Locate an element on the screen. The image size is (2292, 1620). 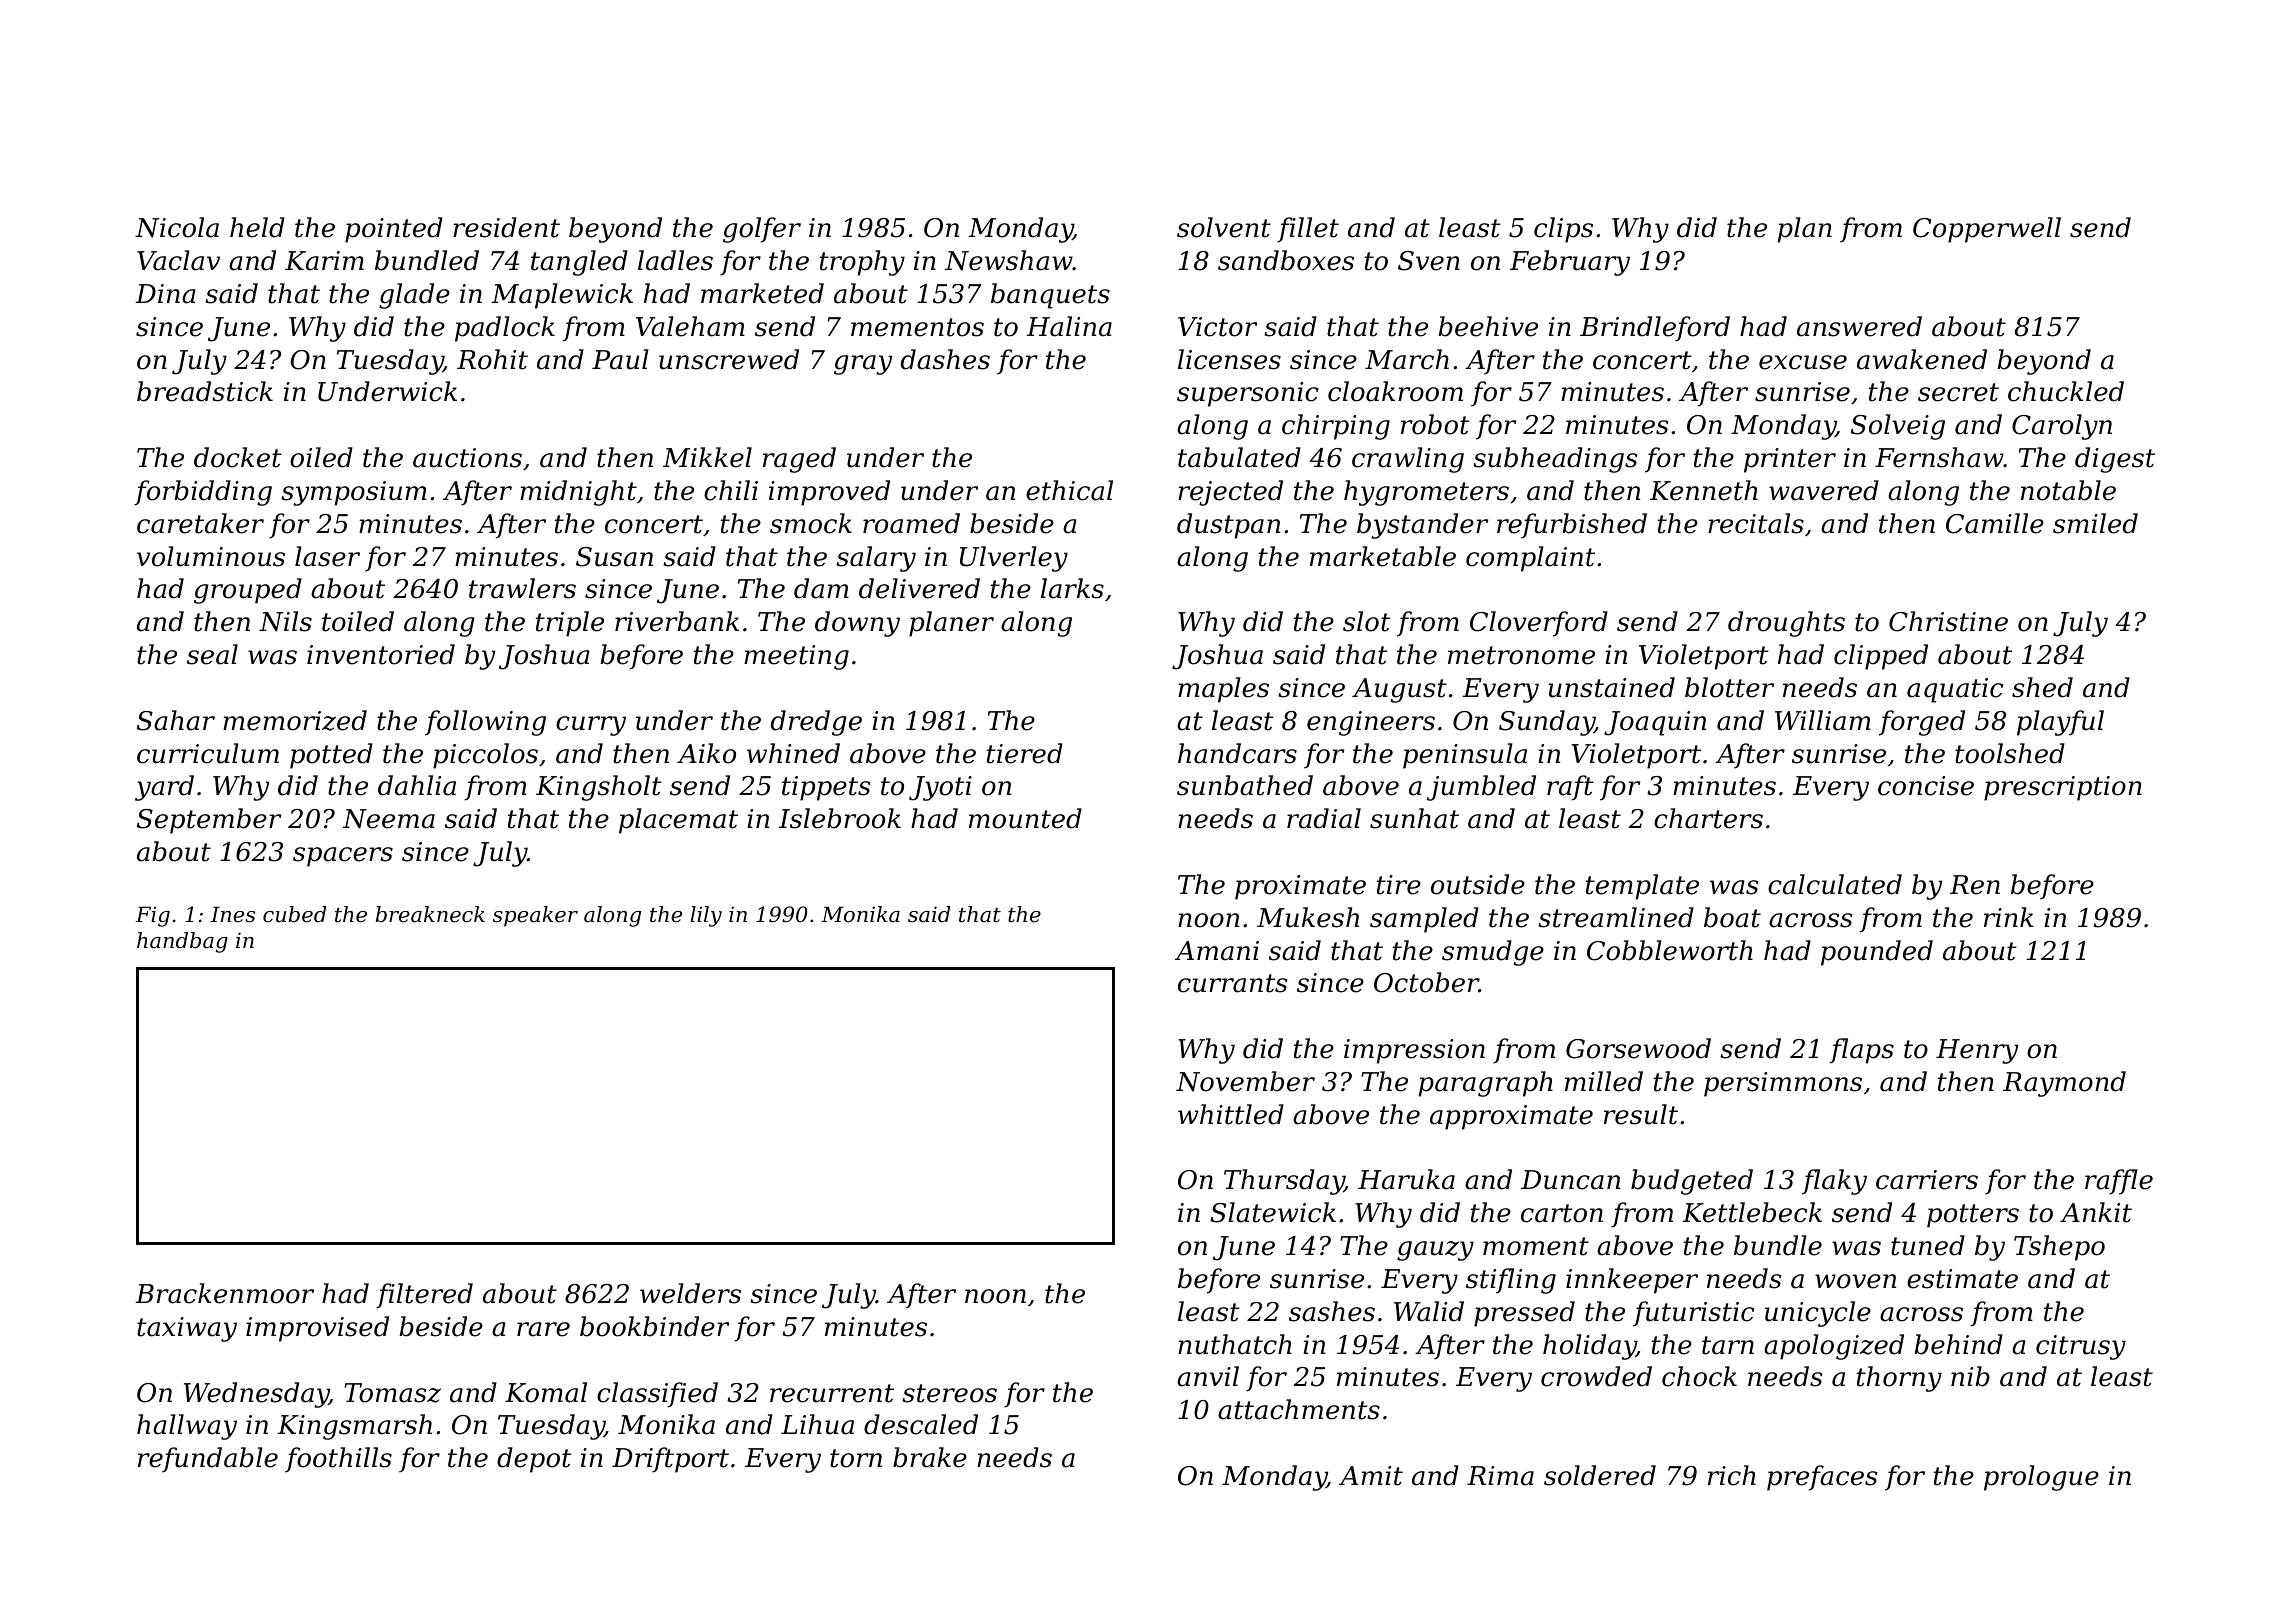
November is located at coordinates (1245, 1081).
